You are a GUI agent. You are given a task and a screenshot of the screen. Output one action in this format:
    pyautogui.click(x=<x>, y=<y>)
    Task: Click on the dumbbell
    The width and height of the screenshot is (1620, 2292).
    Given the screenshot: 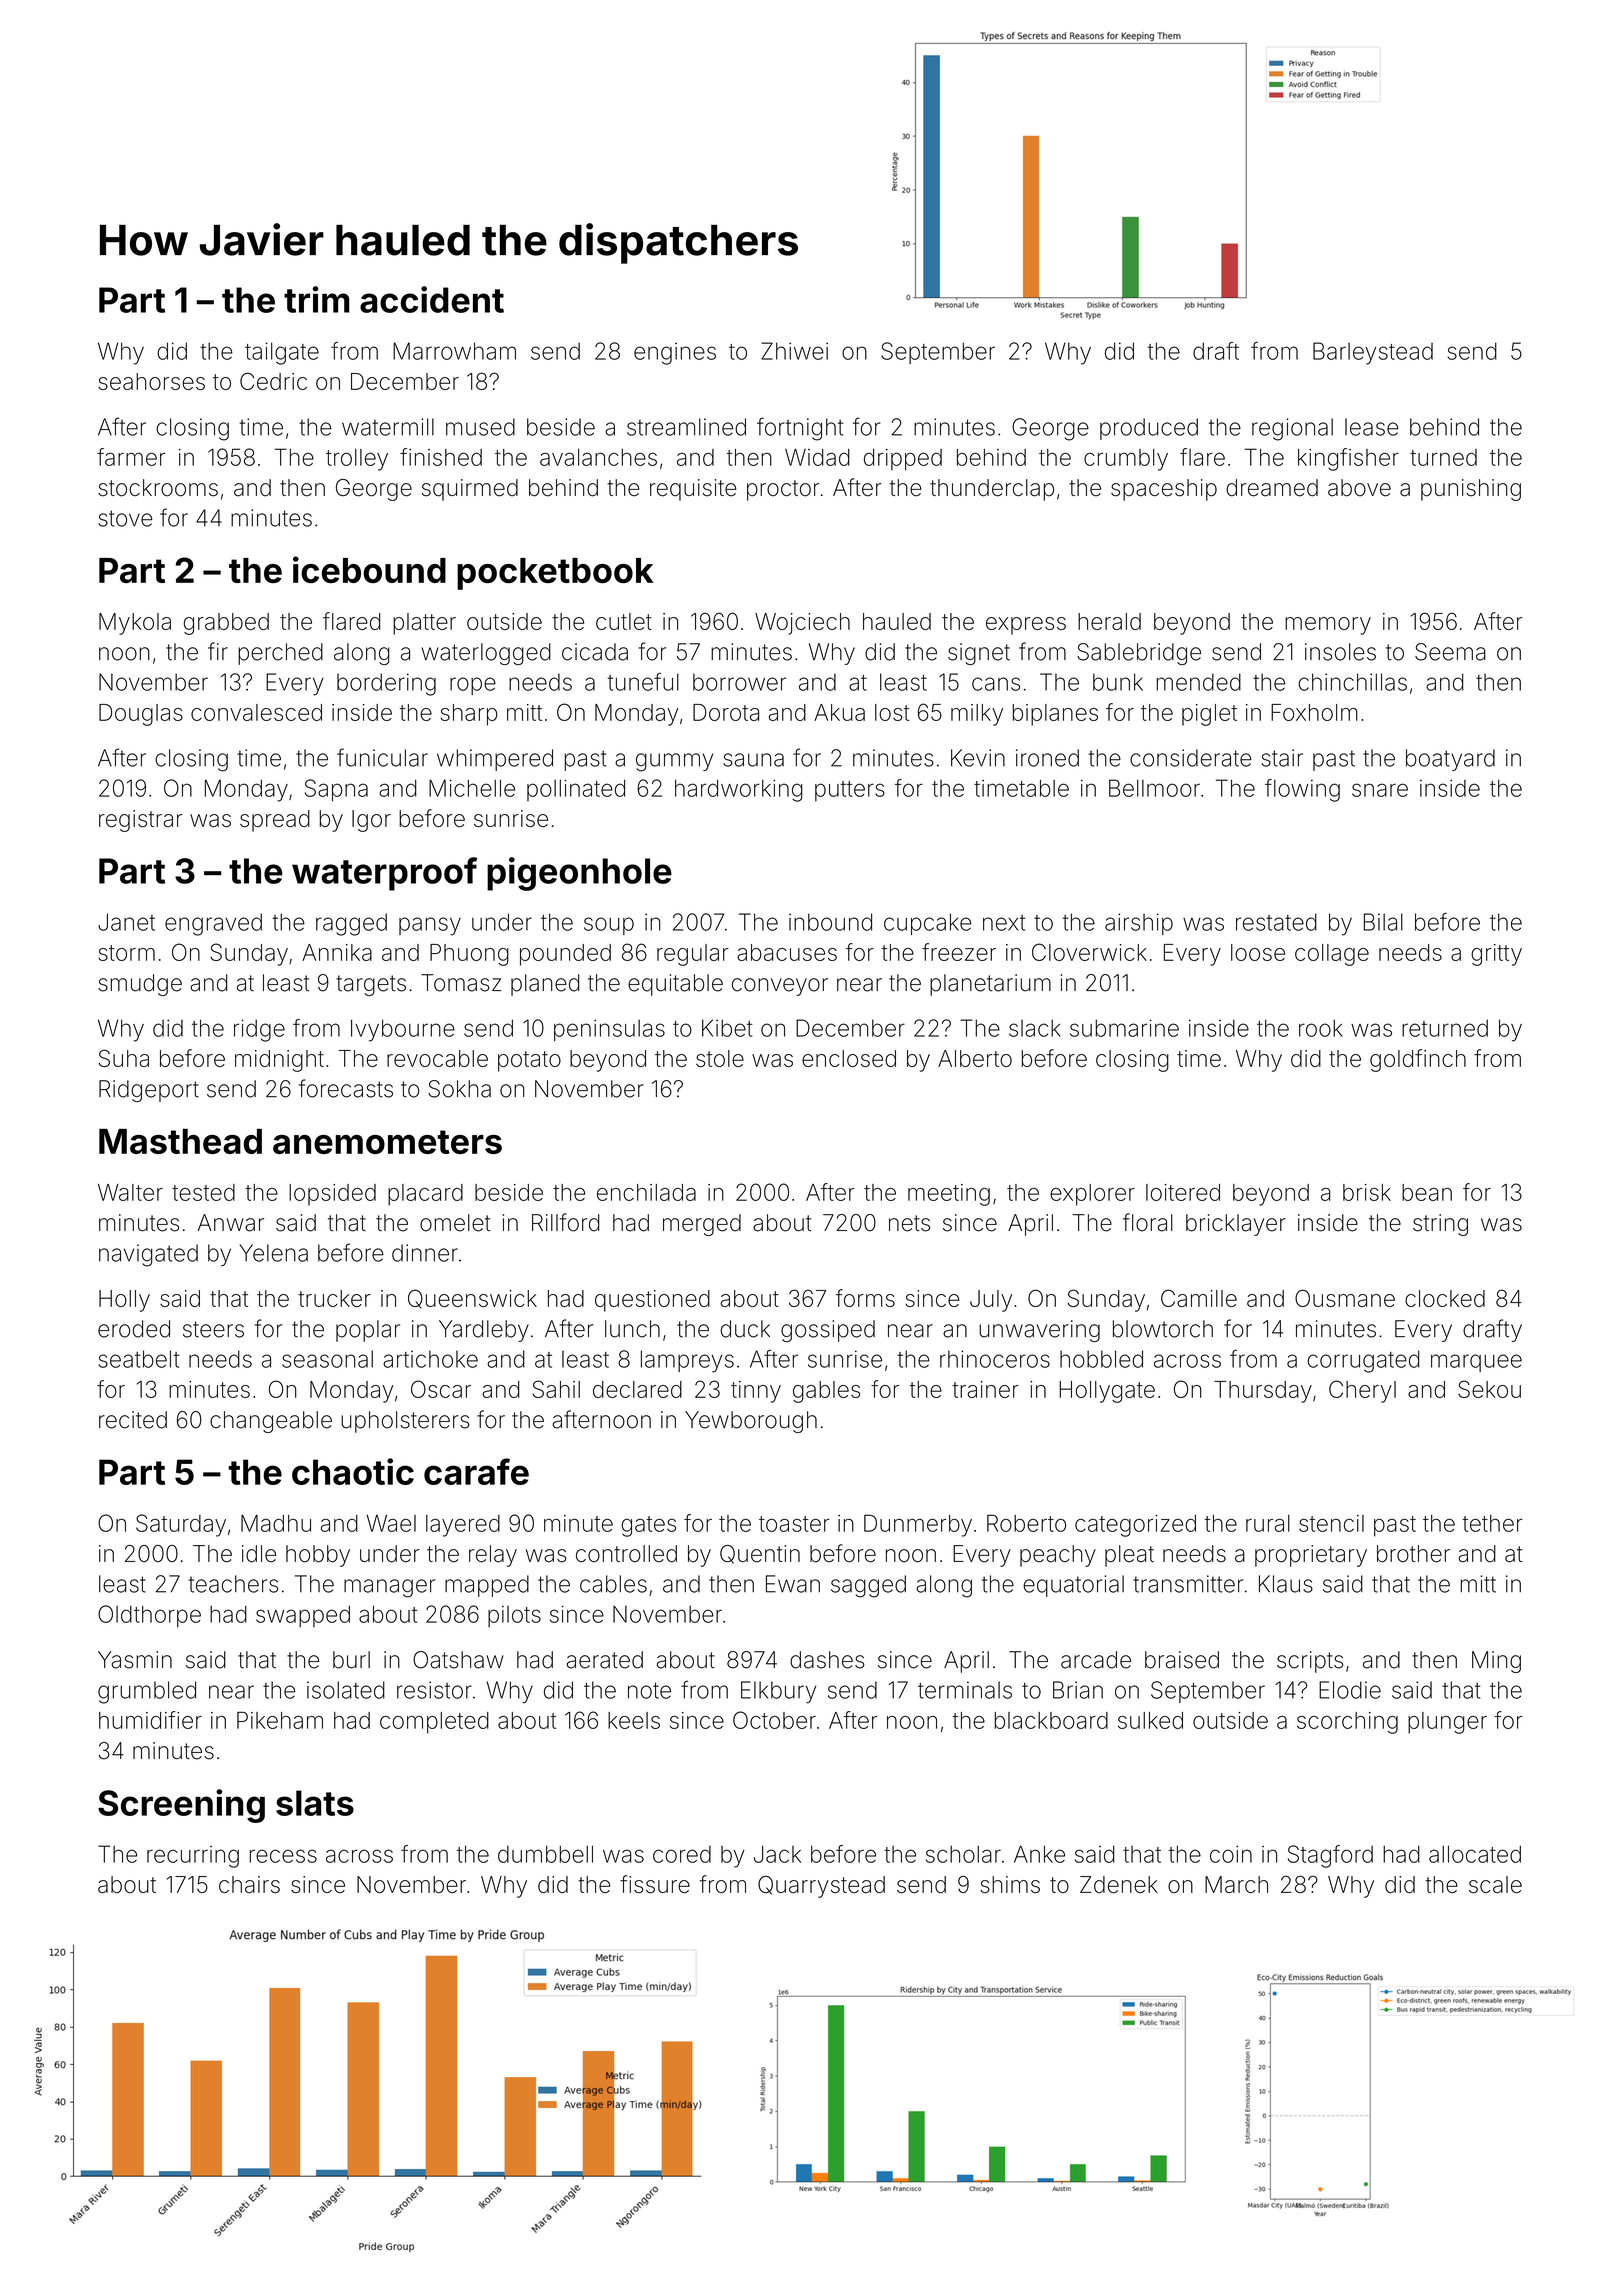 What is the action you would take?
    pyautogui.click(x=545, y=1854)
